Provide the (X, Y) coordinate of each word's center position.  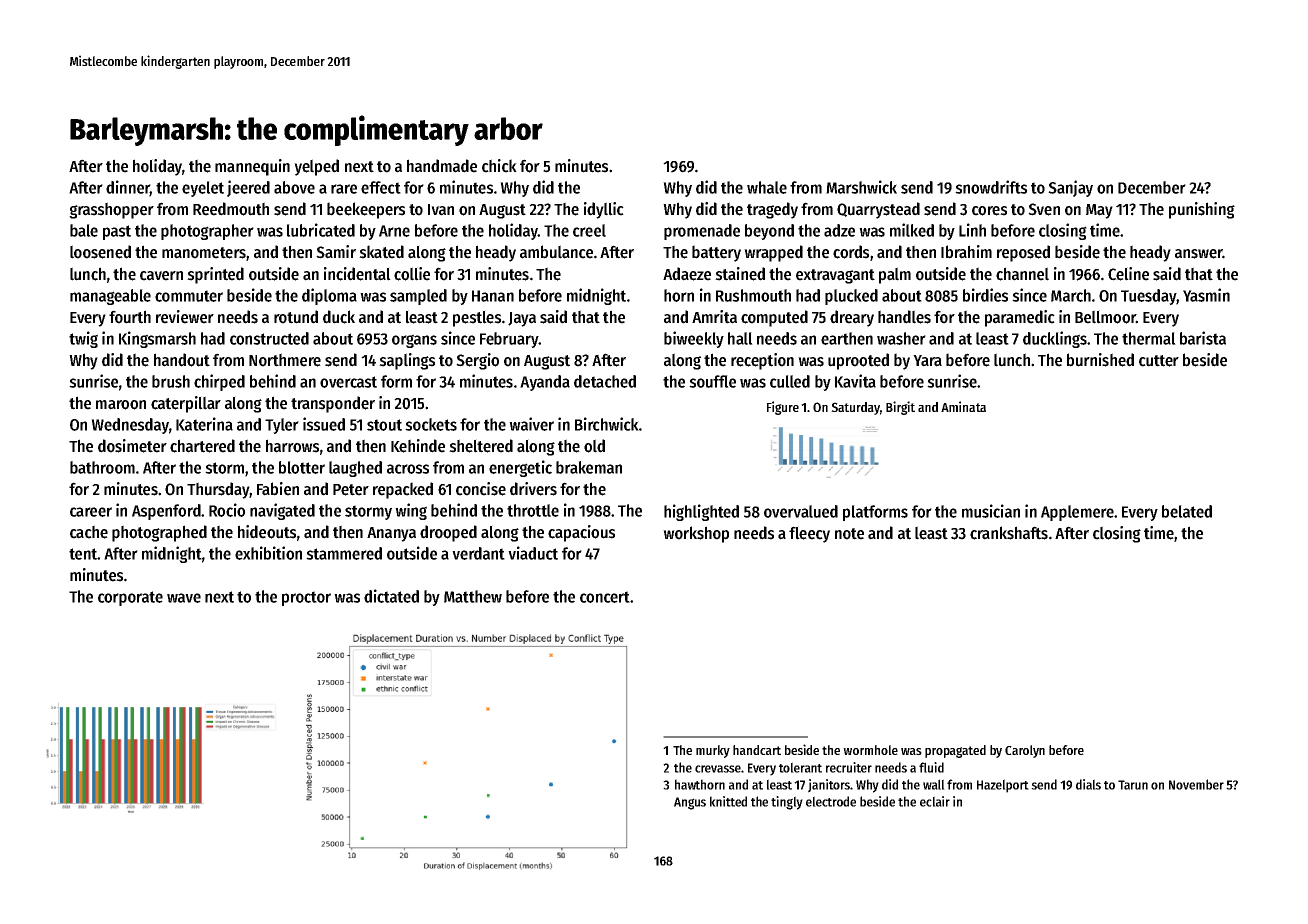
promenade (702, 232)
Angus (690, 803)
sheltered (481, 446)
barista (1203, 338)
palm (895, 275)
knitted (728, 801)
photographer (207, 232)
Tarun (1133, 785)
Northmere (285, 360)
